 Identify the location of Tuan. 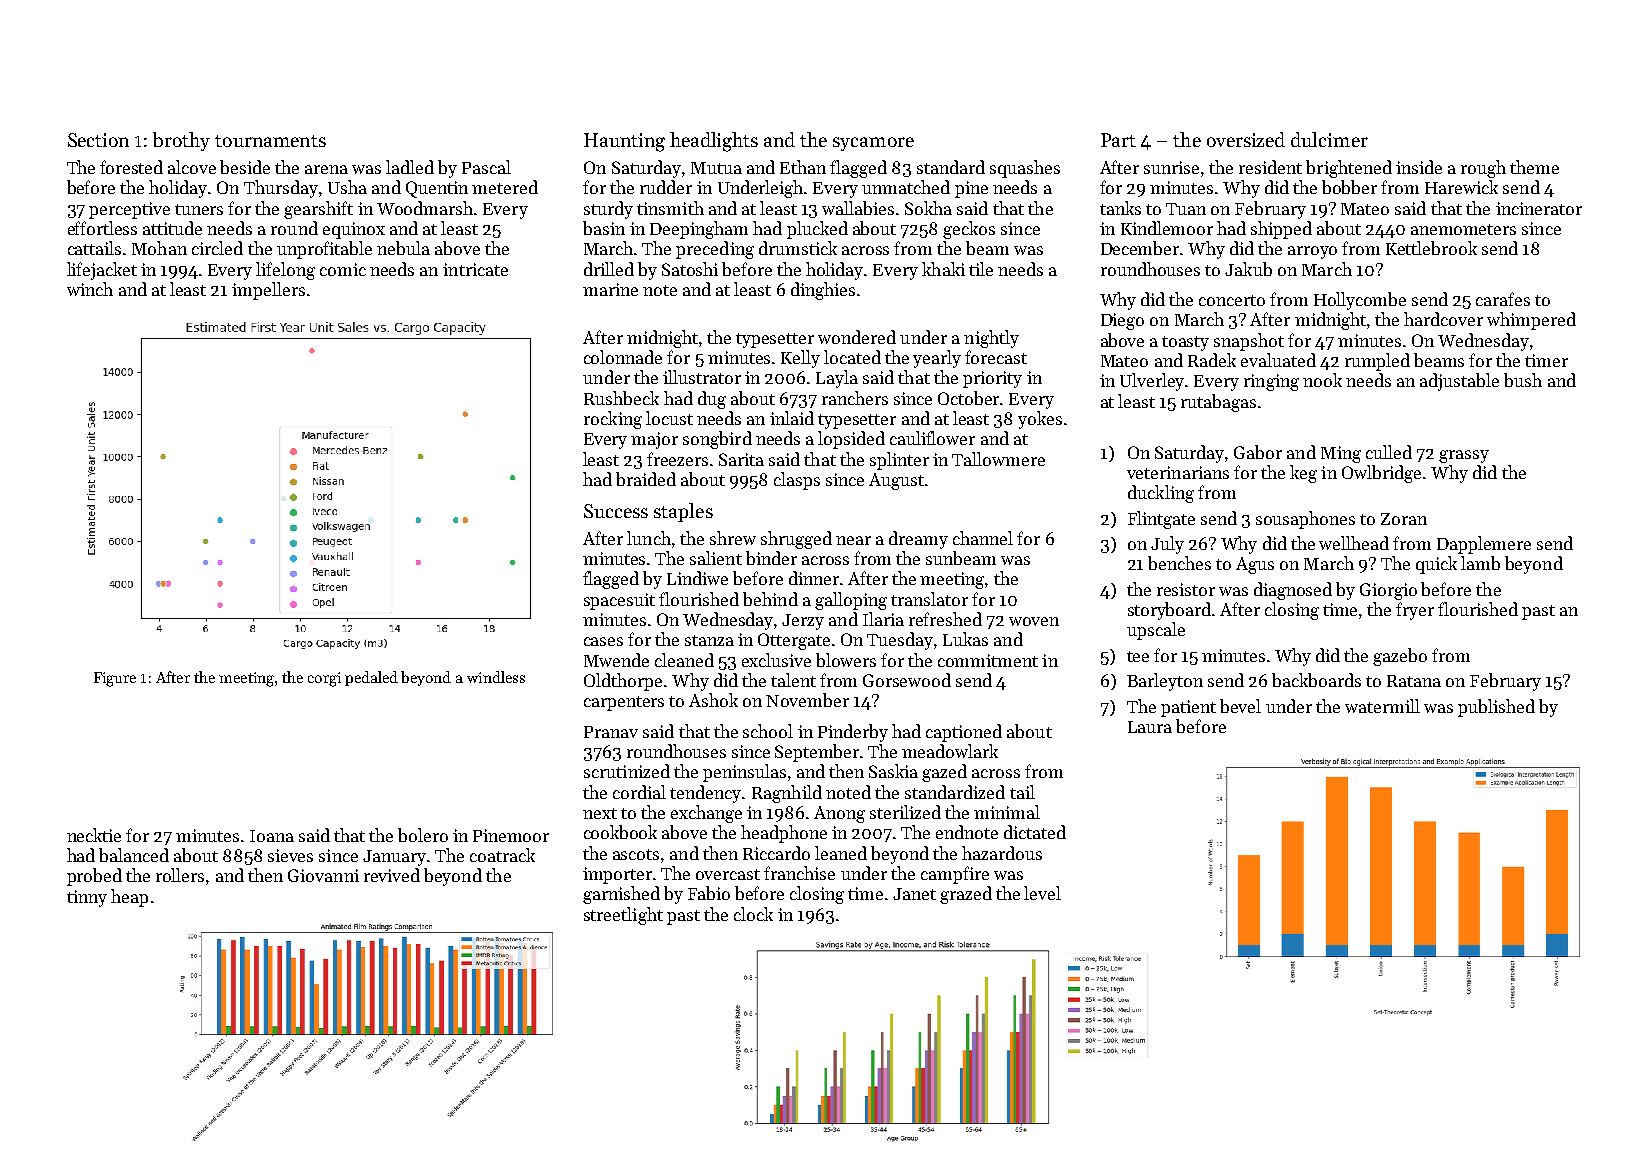
(1186, 209).
